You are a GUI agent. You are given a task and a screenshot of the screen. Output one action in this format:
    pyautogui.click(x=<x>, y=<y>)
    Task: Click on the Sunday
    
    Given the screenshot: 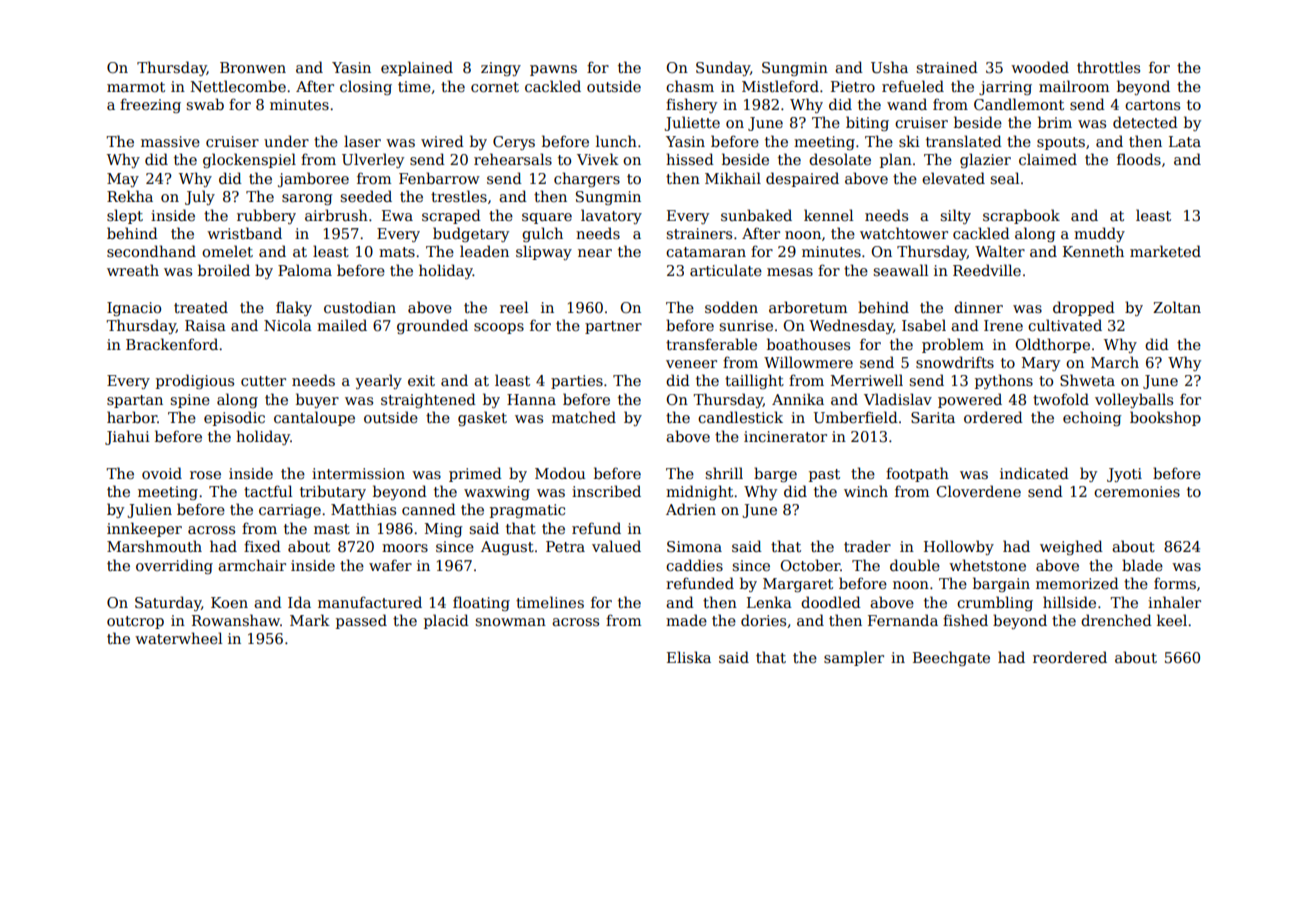 What is the action you would take?
    pyautogui.click(x=723, y=68)
